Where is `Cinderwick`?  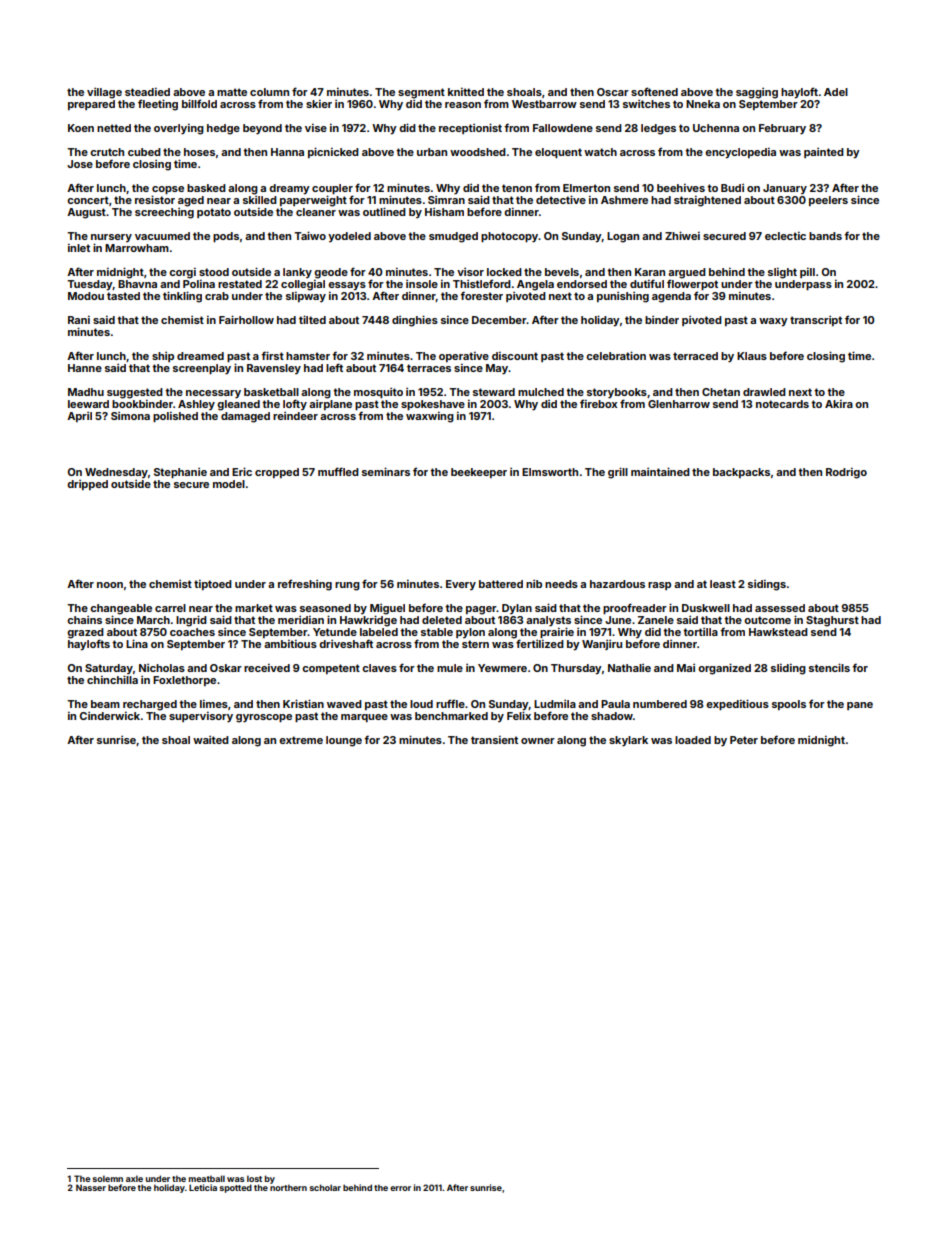 Cinderwick is located at coordinates (110, 716).
